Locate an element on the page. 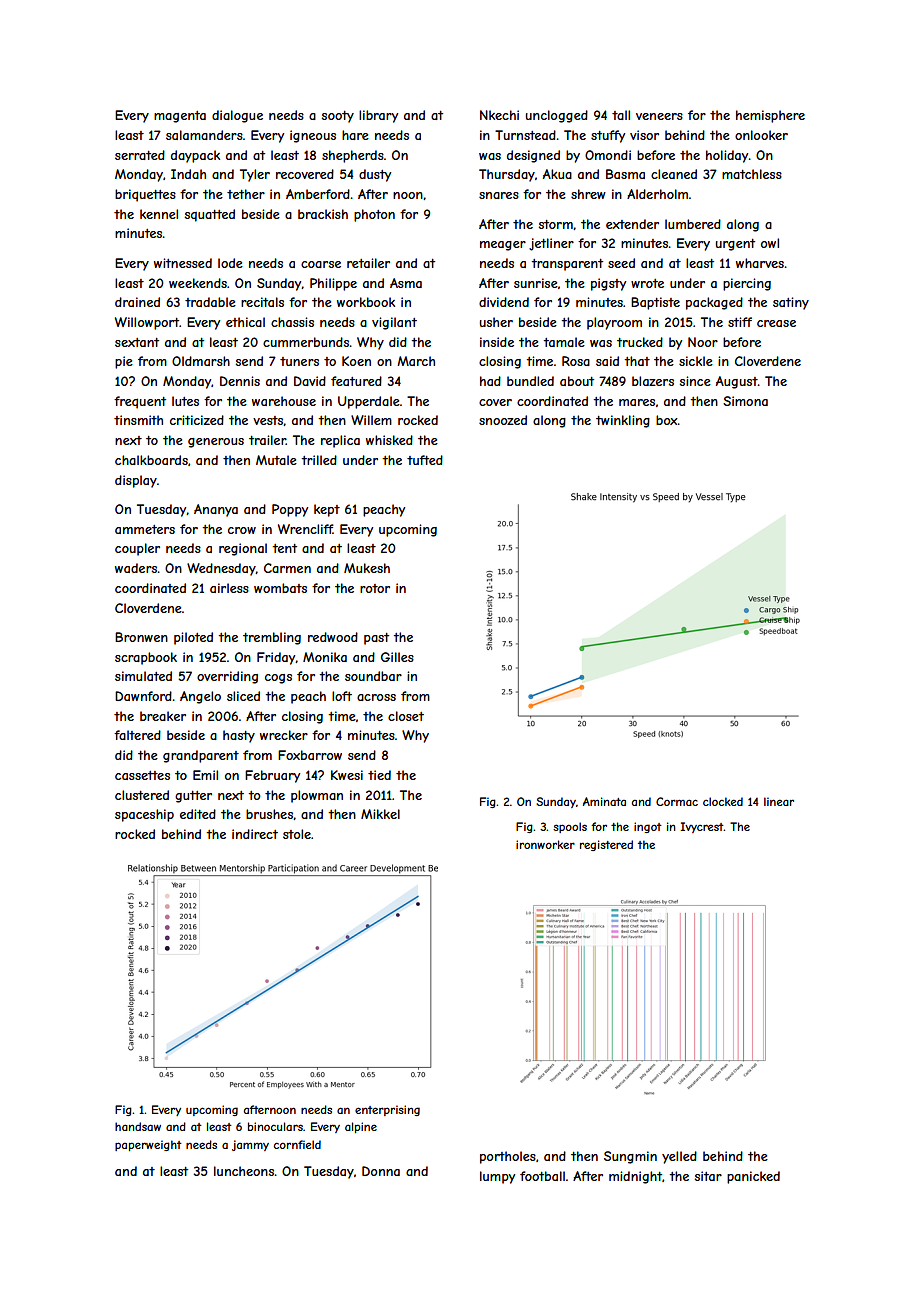 The width and height of the document is (924, 1308). Noor is located at coordinates (703, 342).
